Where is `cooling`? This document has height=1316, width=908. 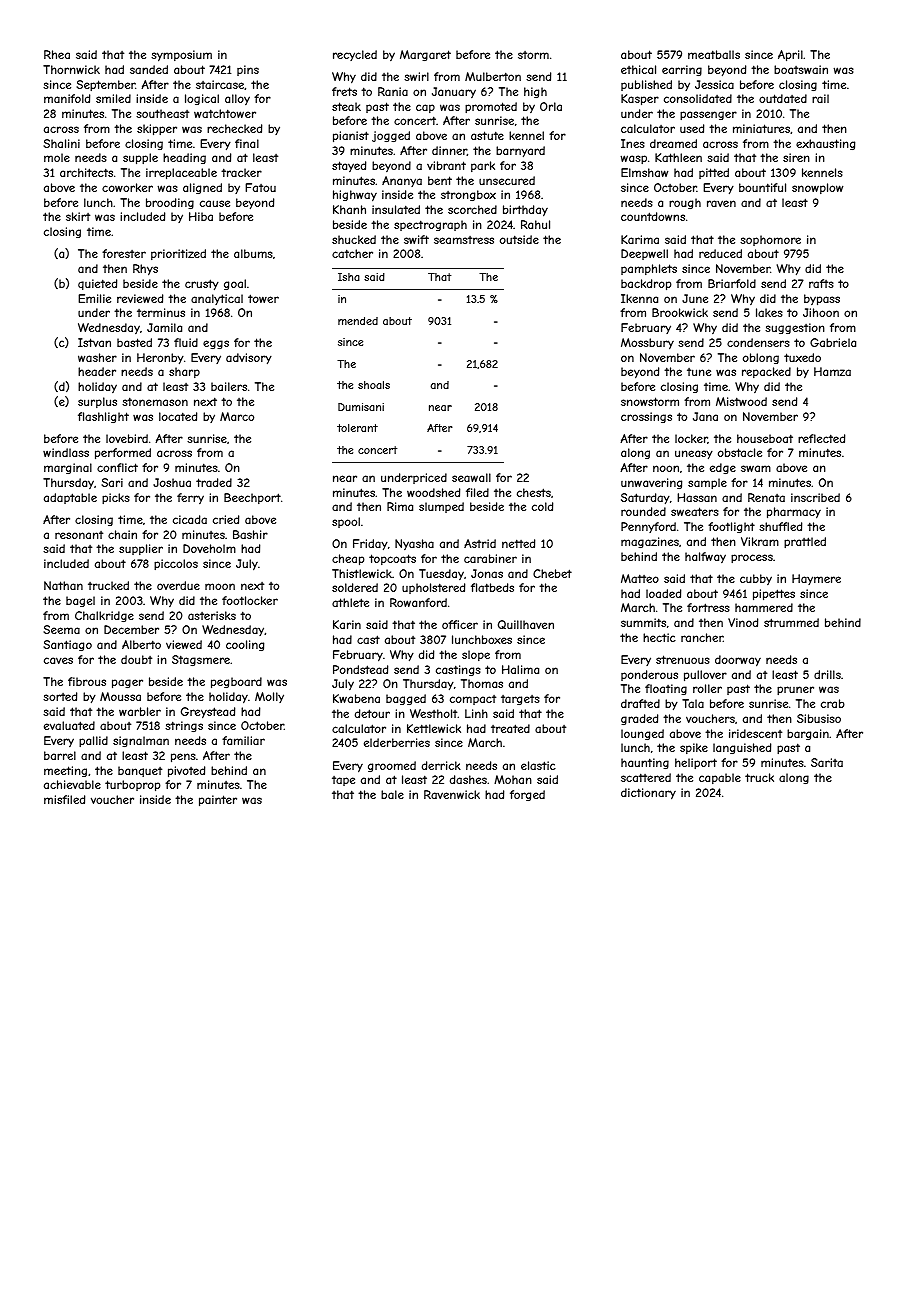
cooling is located at coordinates (245, 645).
